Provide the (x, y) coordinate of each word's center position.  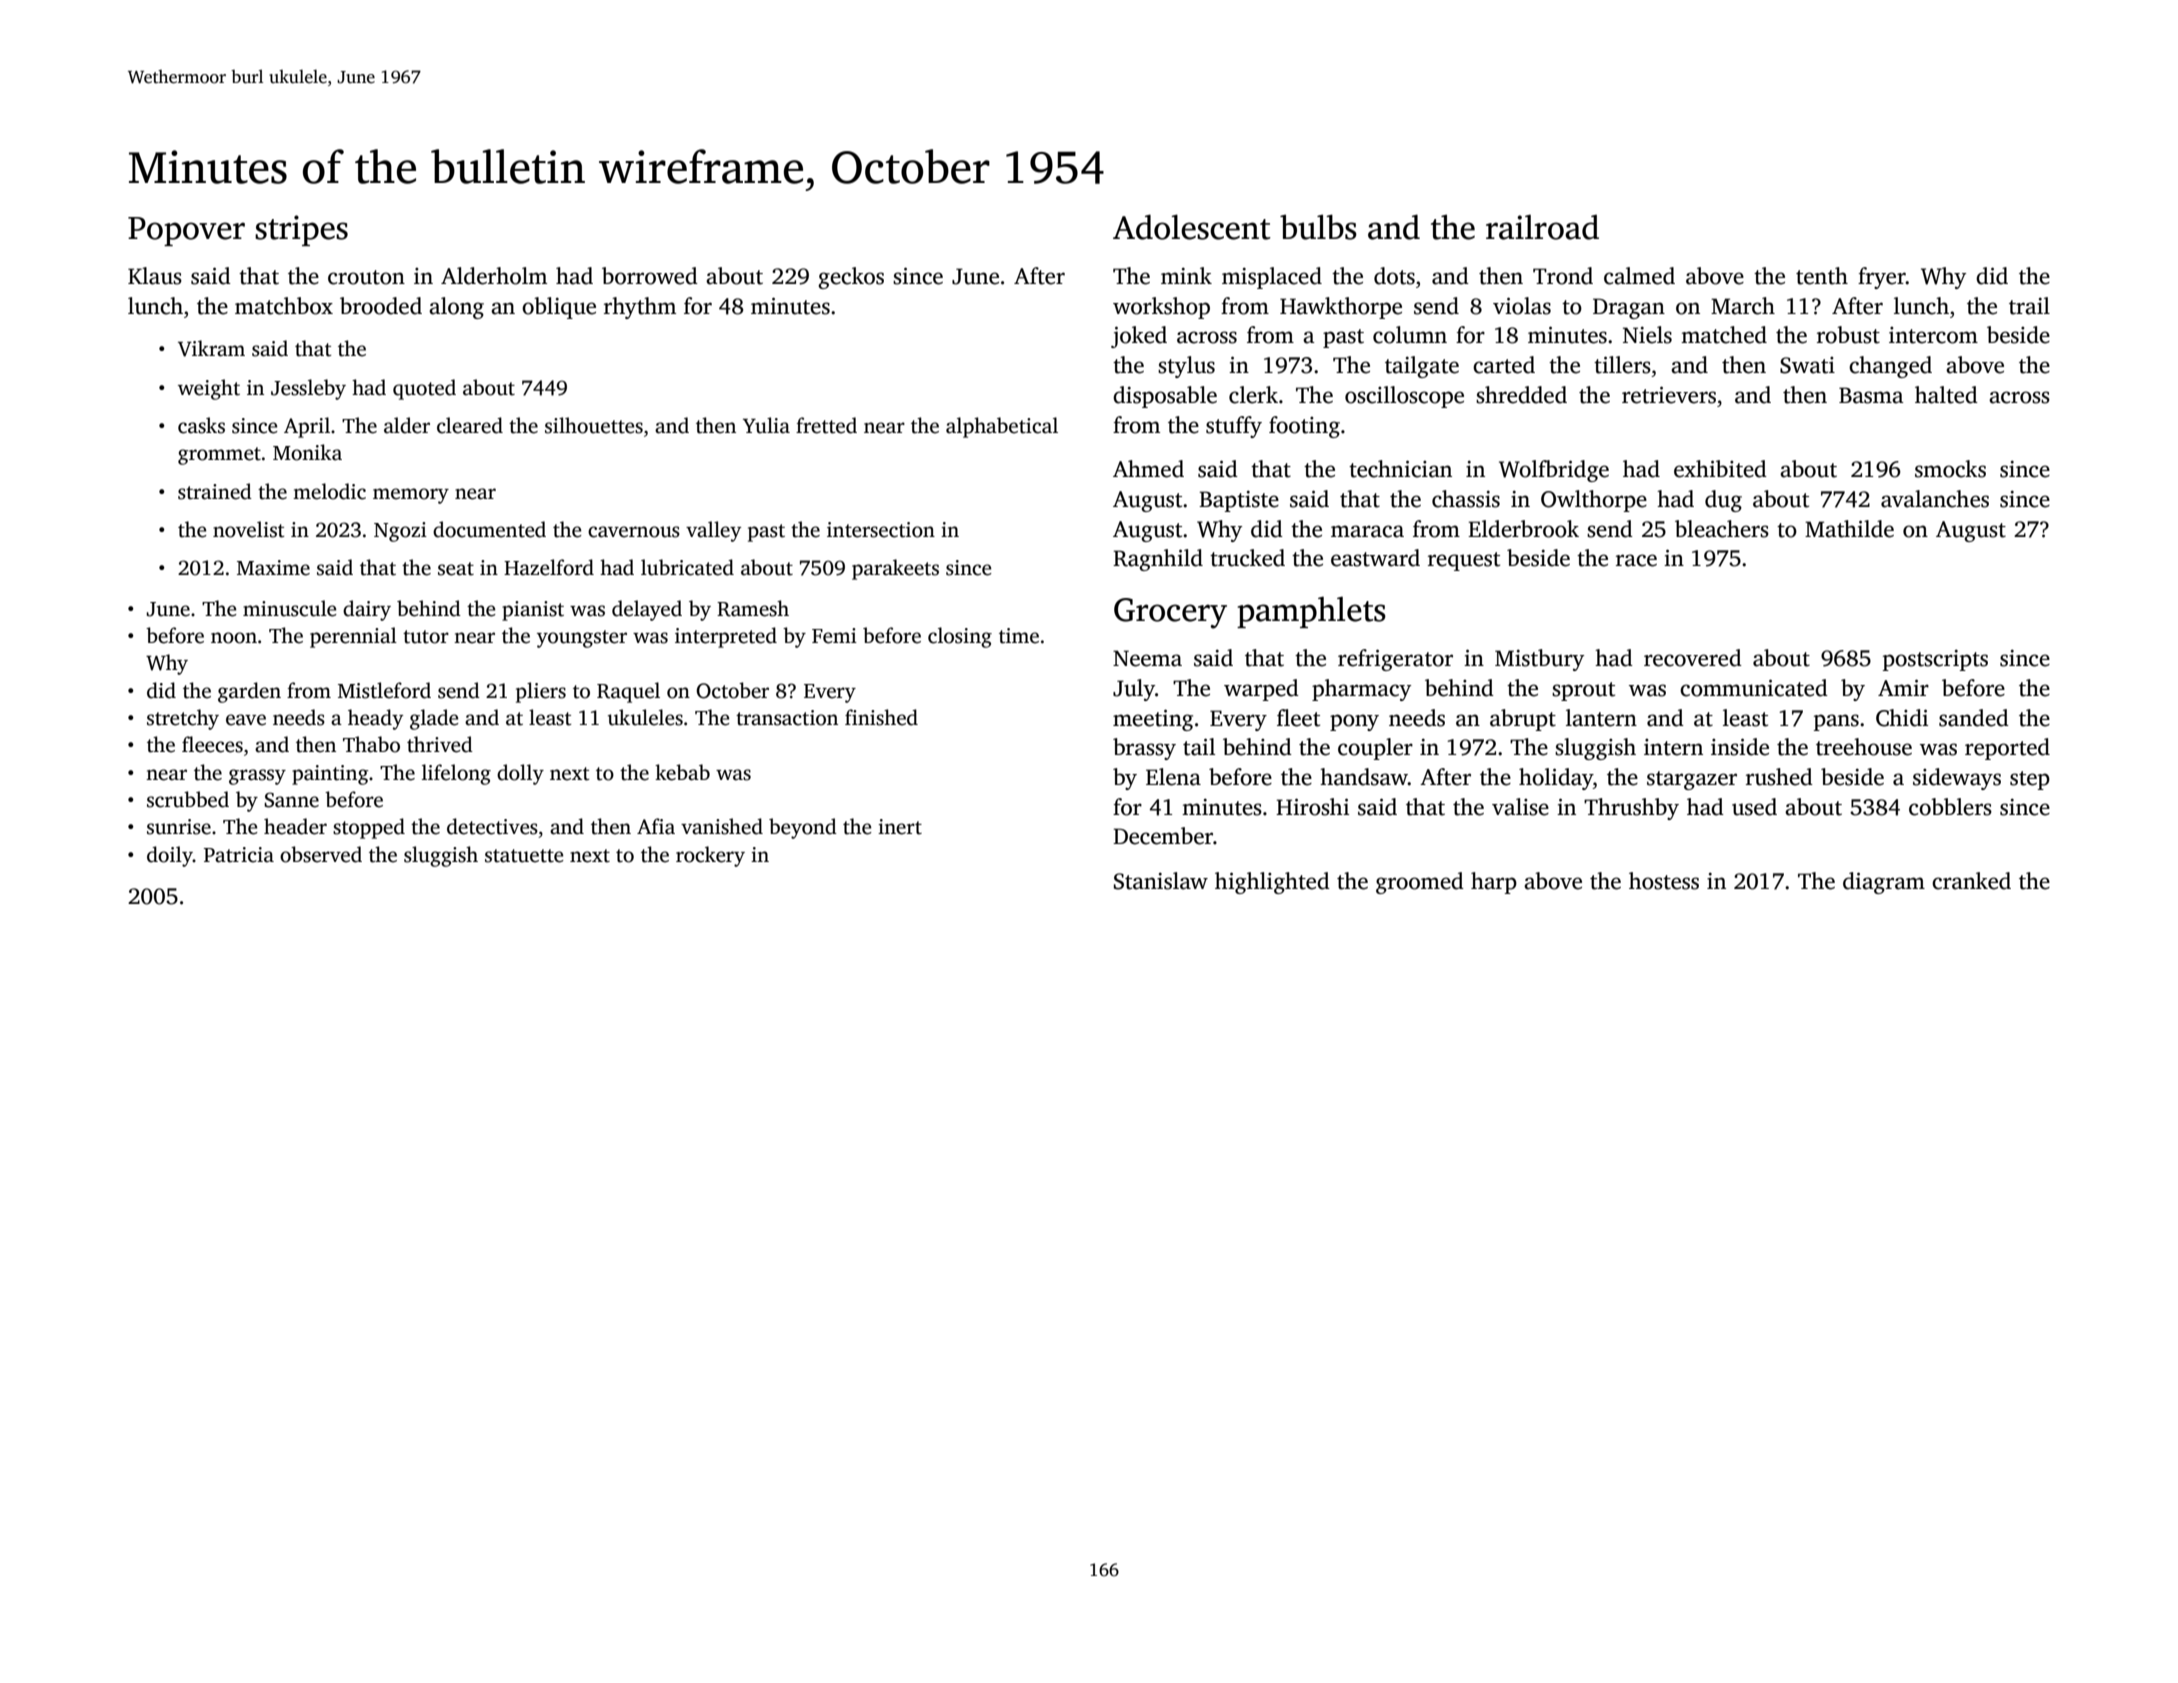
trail (2029, 306)
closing (960, 637)
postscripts (1935, 660)
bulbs (1318, 227)
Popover (186, 231)
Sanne (291, 800)
